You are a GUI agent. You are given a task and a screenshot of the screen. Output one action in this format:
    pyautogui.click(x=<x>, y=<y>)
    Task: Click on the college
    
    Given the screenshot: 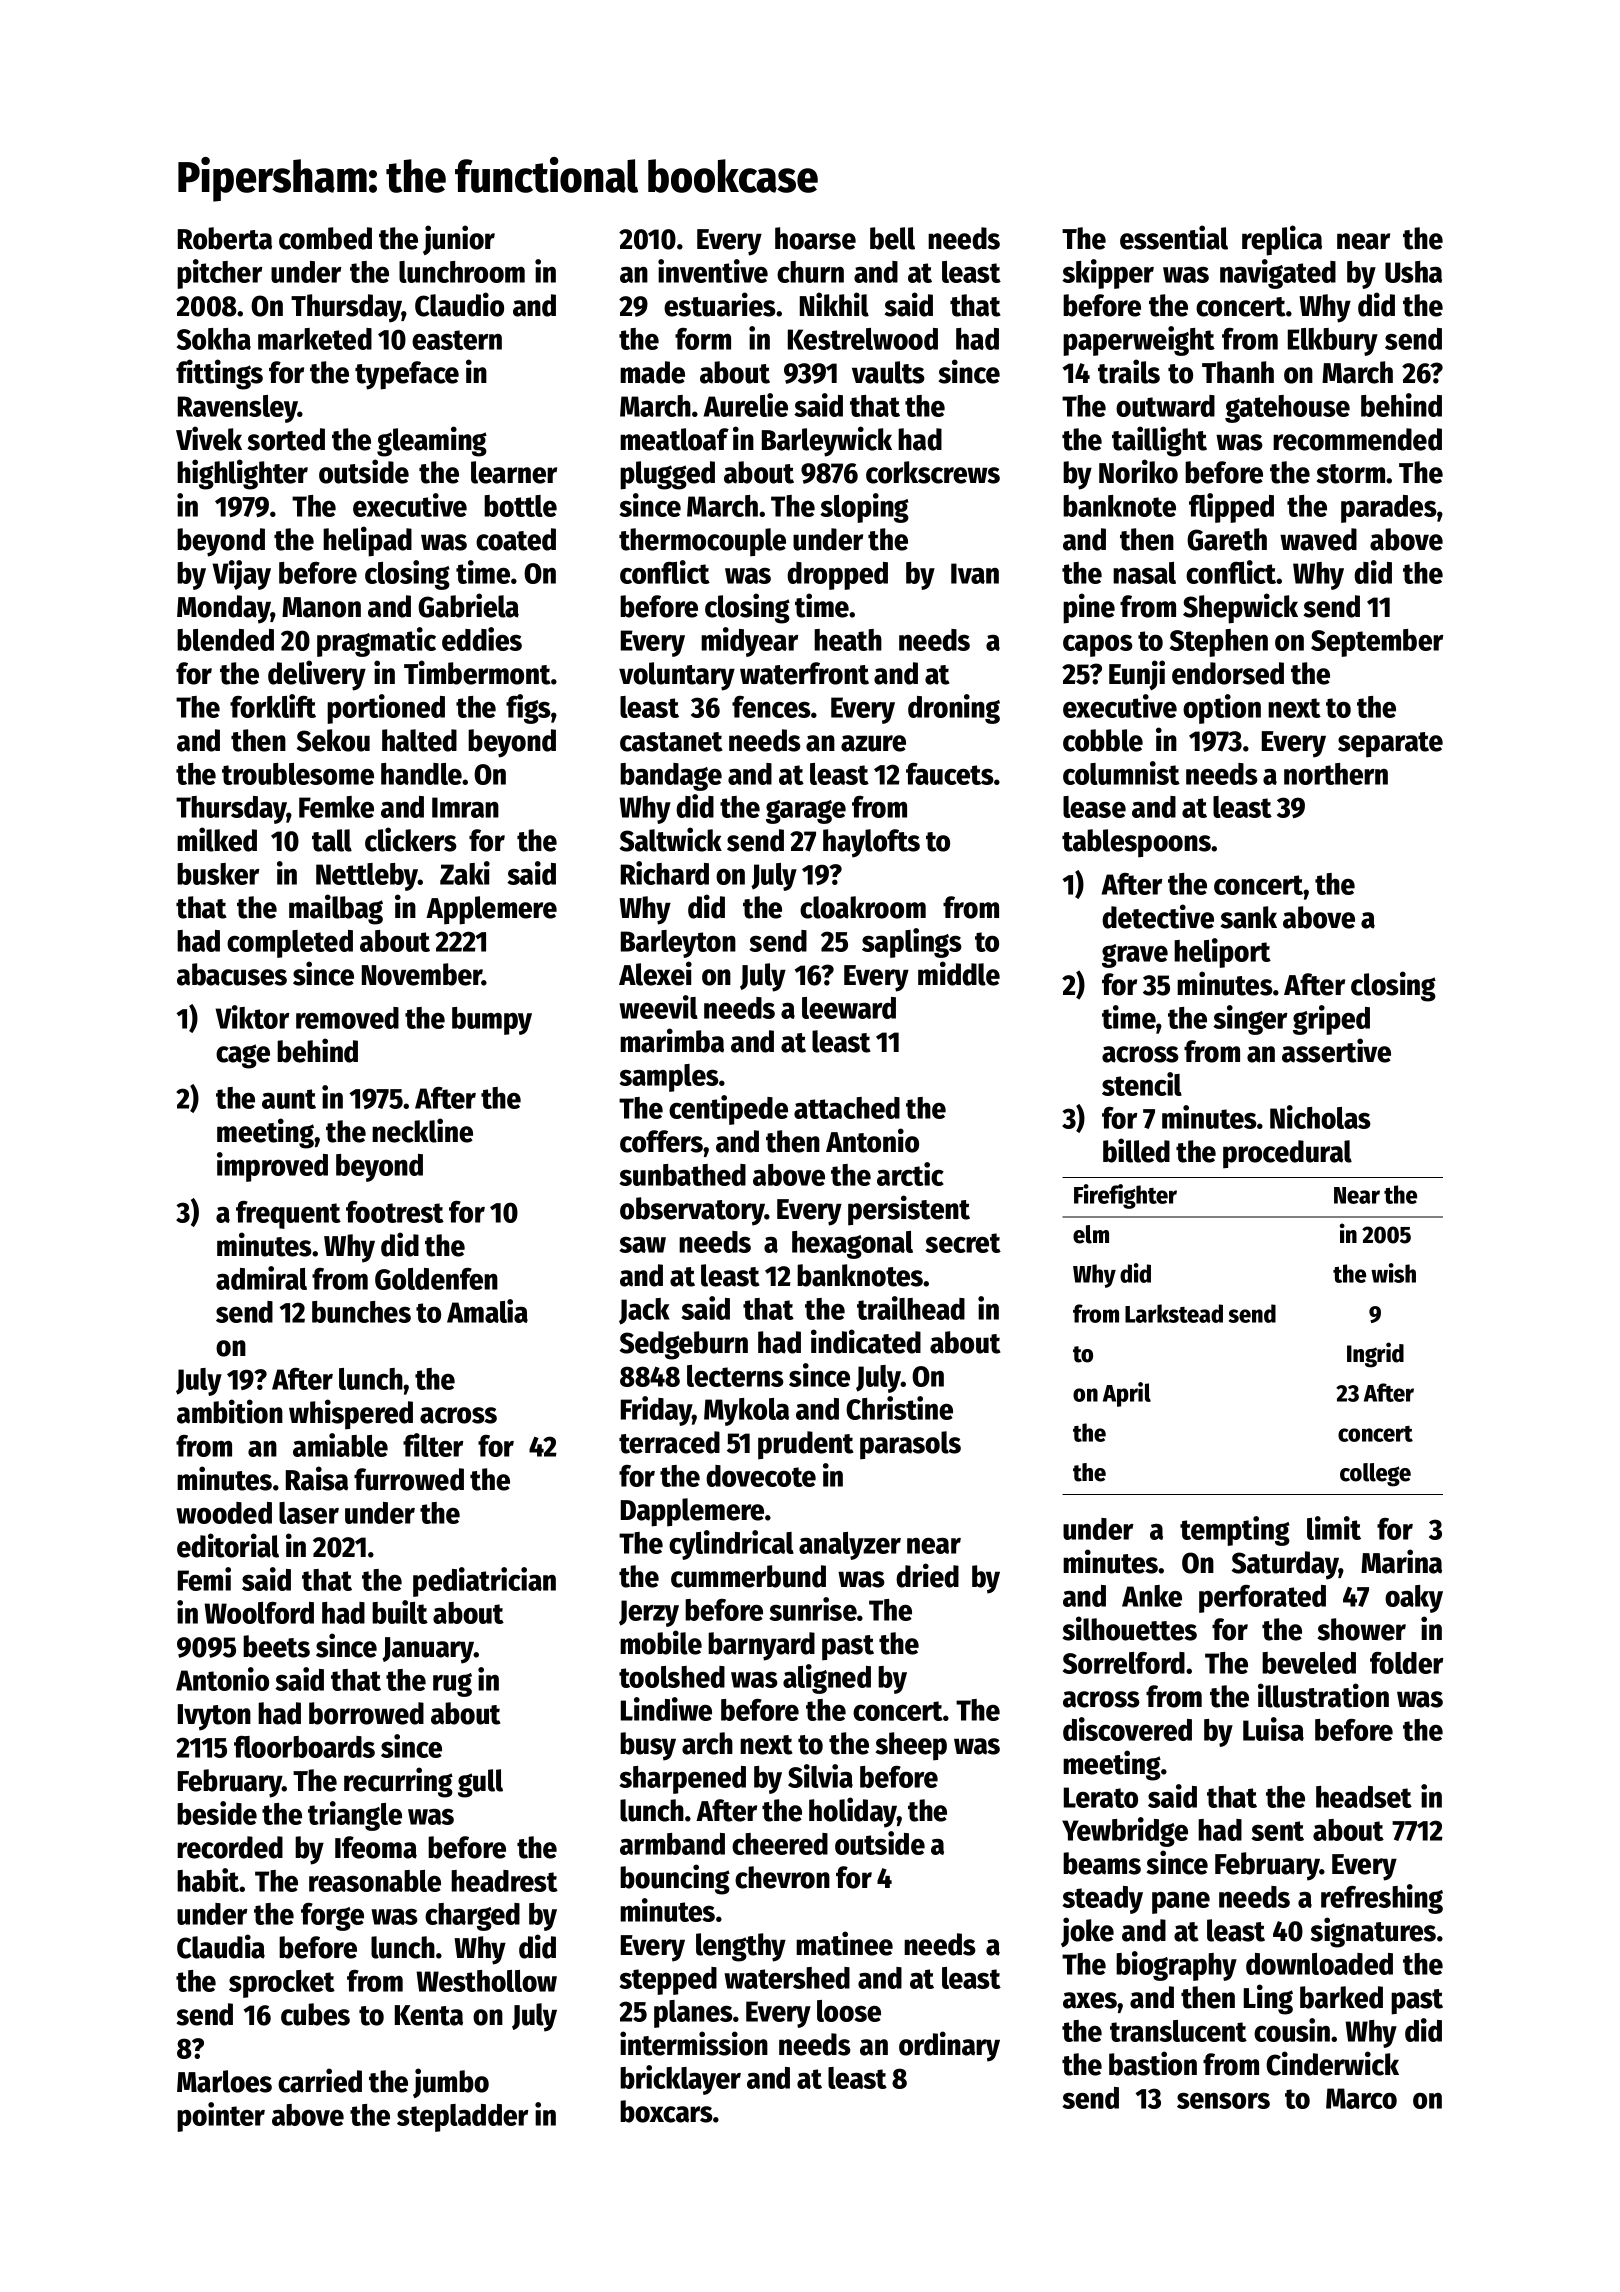 What is the action you would take?
    pyautogui.click(x=1375, y=1475)
